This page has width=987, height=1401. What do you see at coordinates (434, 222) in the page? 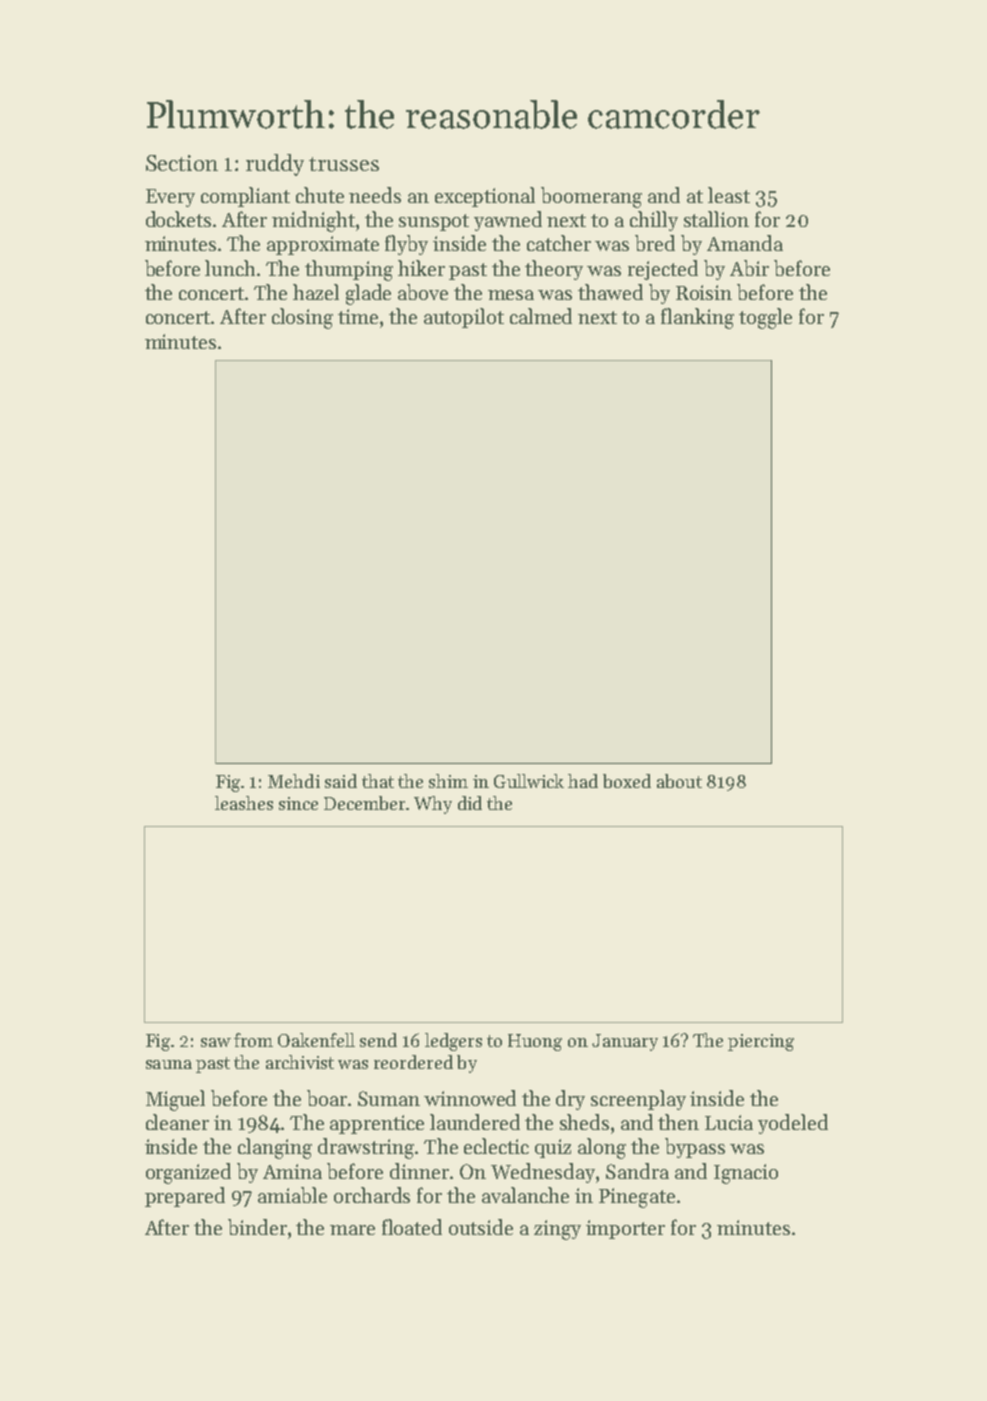
I see `sunspot` at bounding box center [434, 222].
